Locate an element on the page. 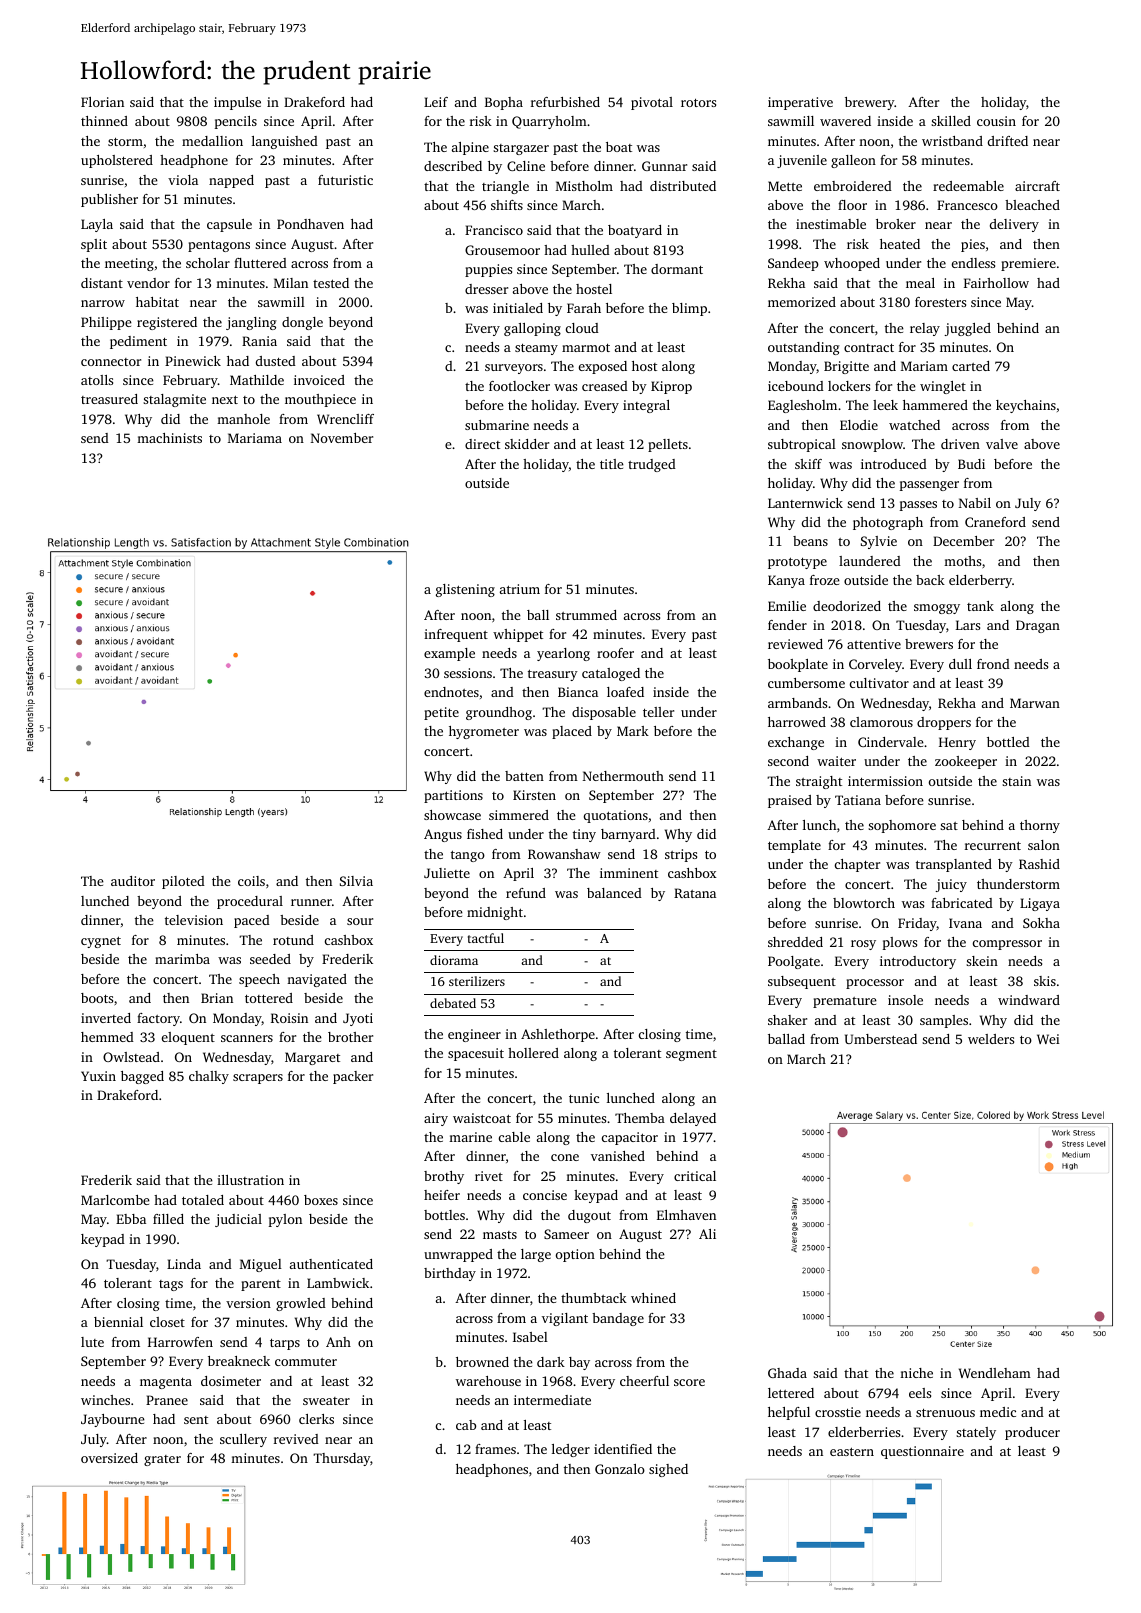  debated is located at coordinates (453, 1003).
